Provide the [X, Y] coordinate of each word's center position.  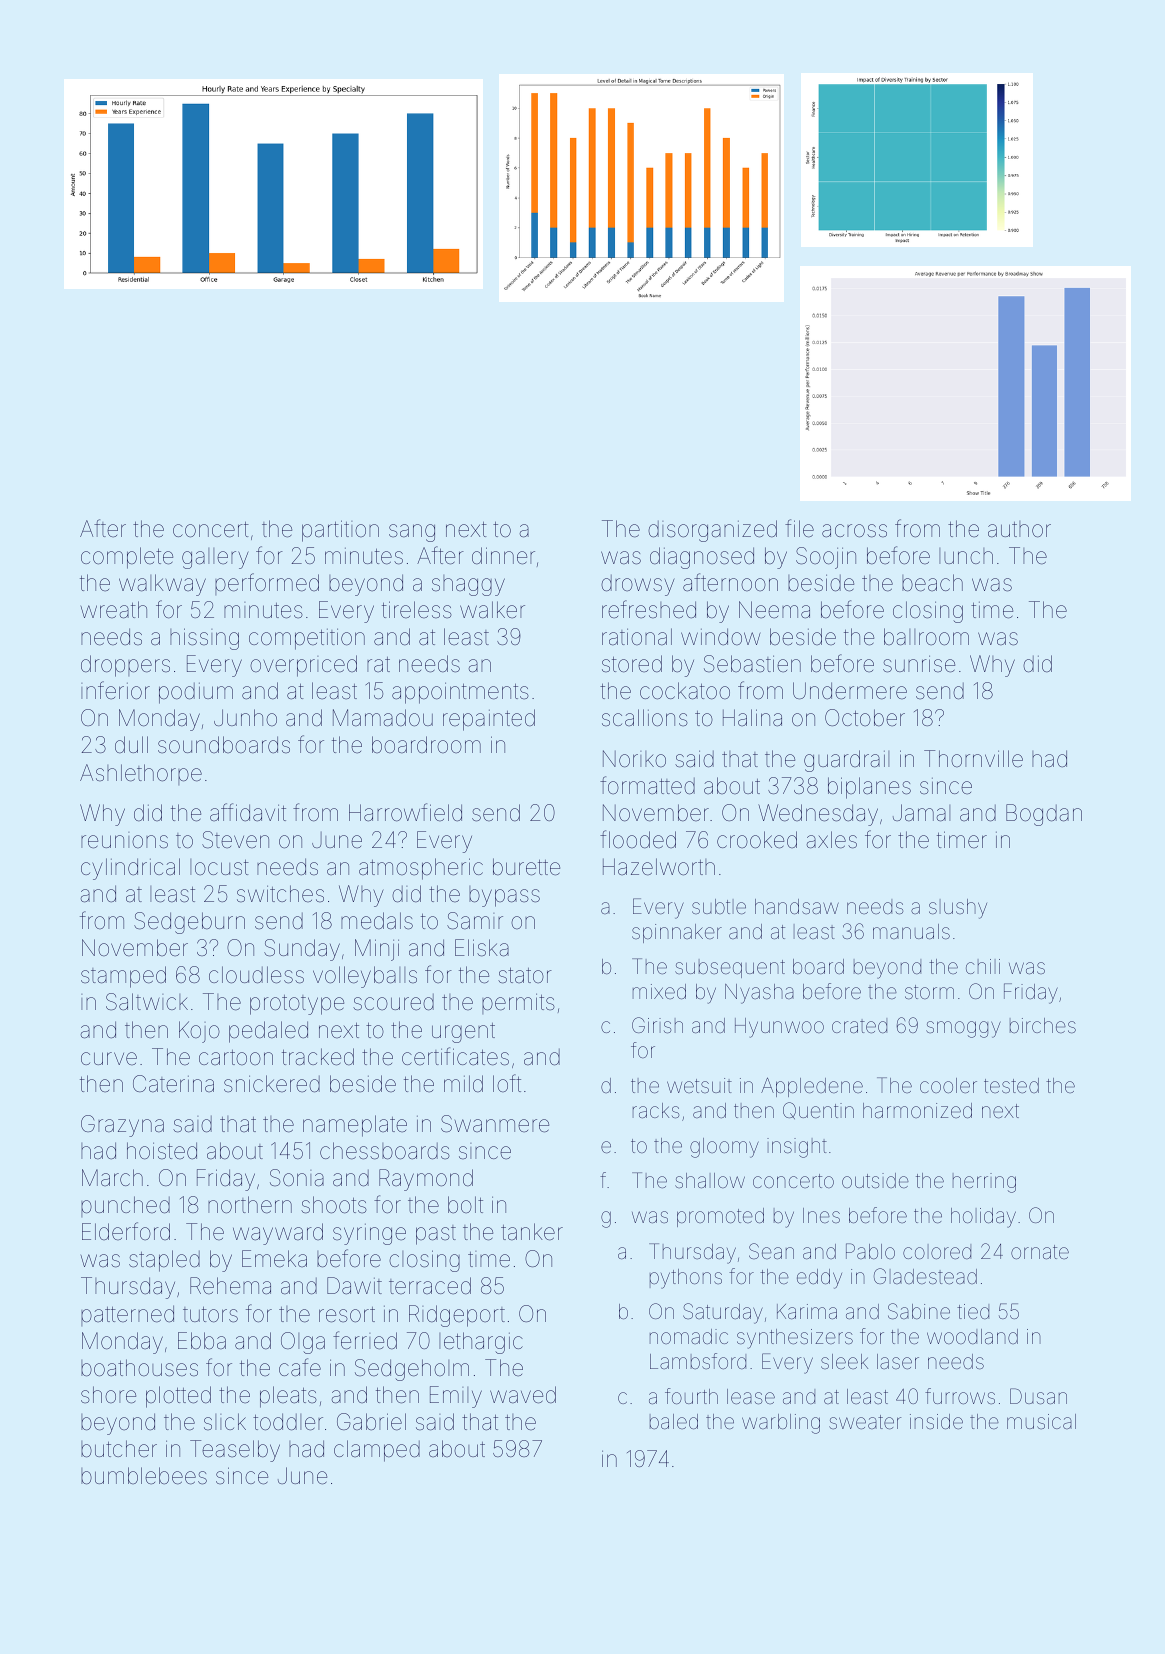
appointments [460, 693]
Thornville [973, 758]
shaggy [468, 585]
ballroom [926, 637]
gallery [215, 558]
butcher [119, 1449]
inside [936, 1421]
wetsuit [699, 1085]
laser [898, 1361]
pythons [686, 1279]
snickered [272, 1084]
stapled [164, 1261]
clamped [377, 1451]
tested [1011, 1085]
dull [131, 744]
